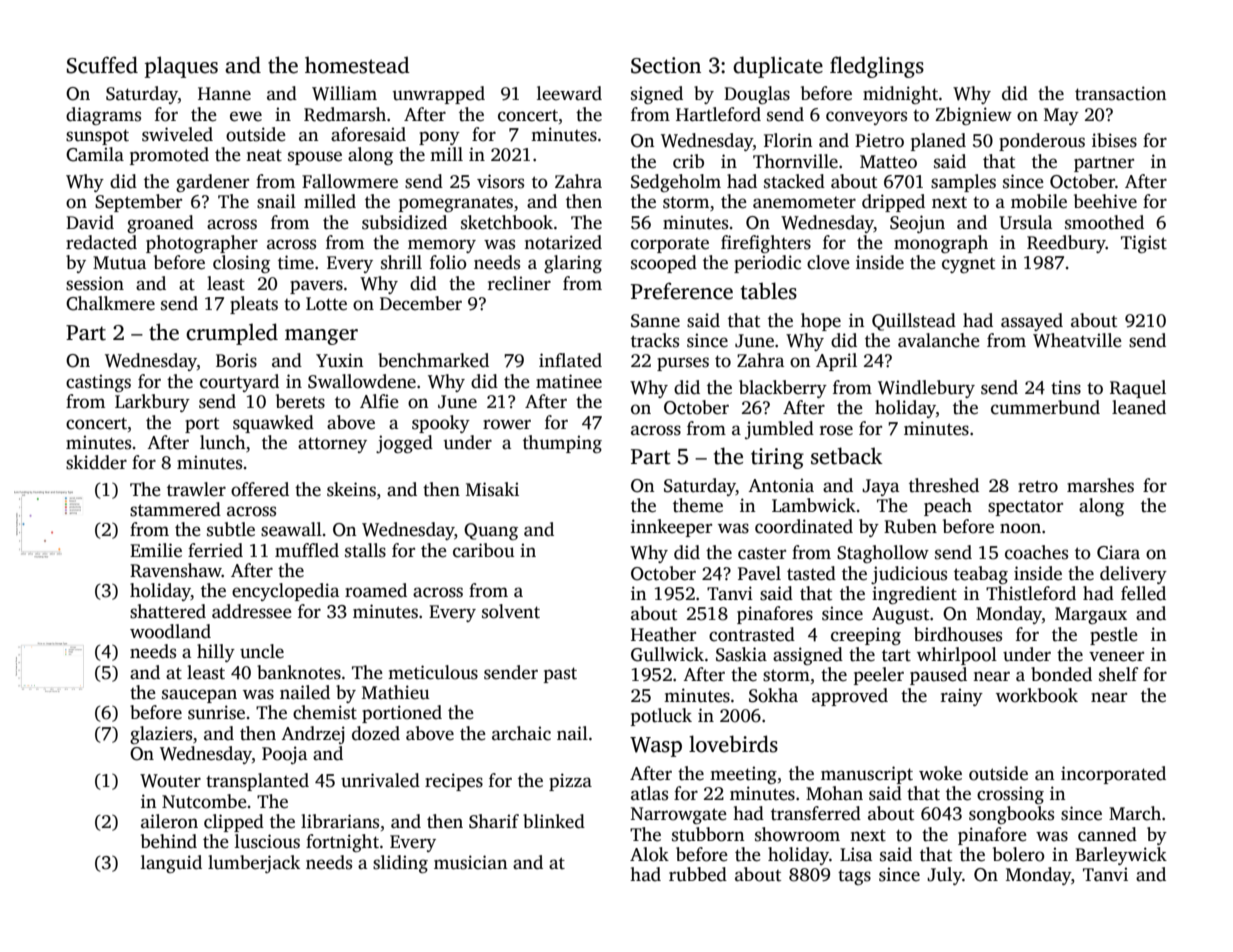 This screenshot has height=952, width=1233. I want to click on pizza, so click(570, 782).
